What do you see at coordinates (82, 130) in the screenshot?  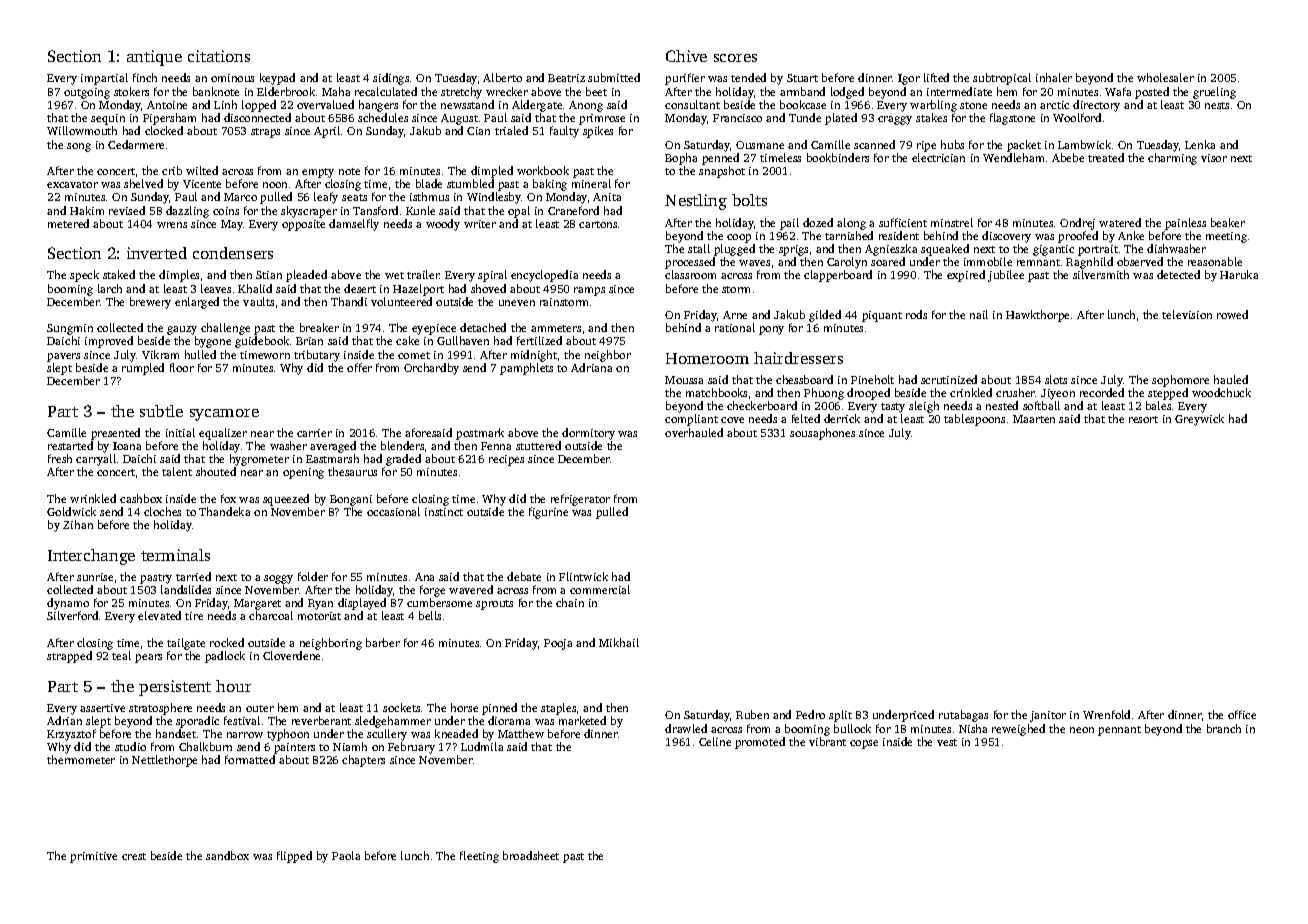 I see `Willowmouth` at bounding box center [82, 130].
